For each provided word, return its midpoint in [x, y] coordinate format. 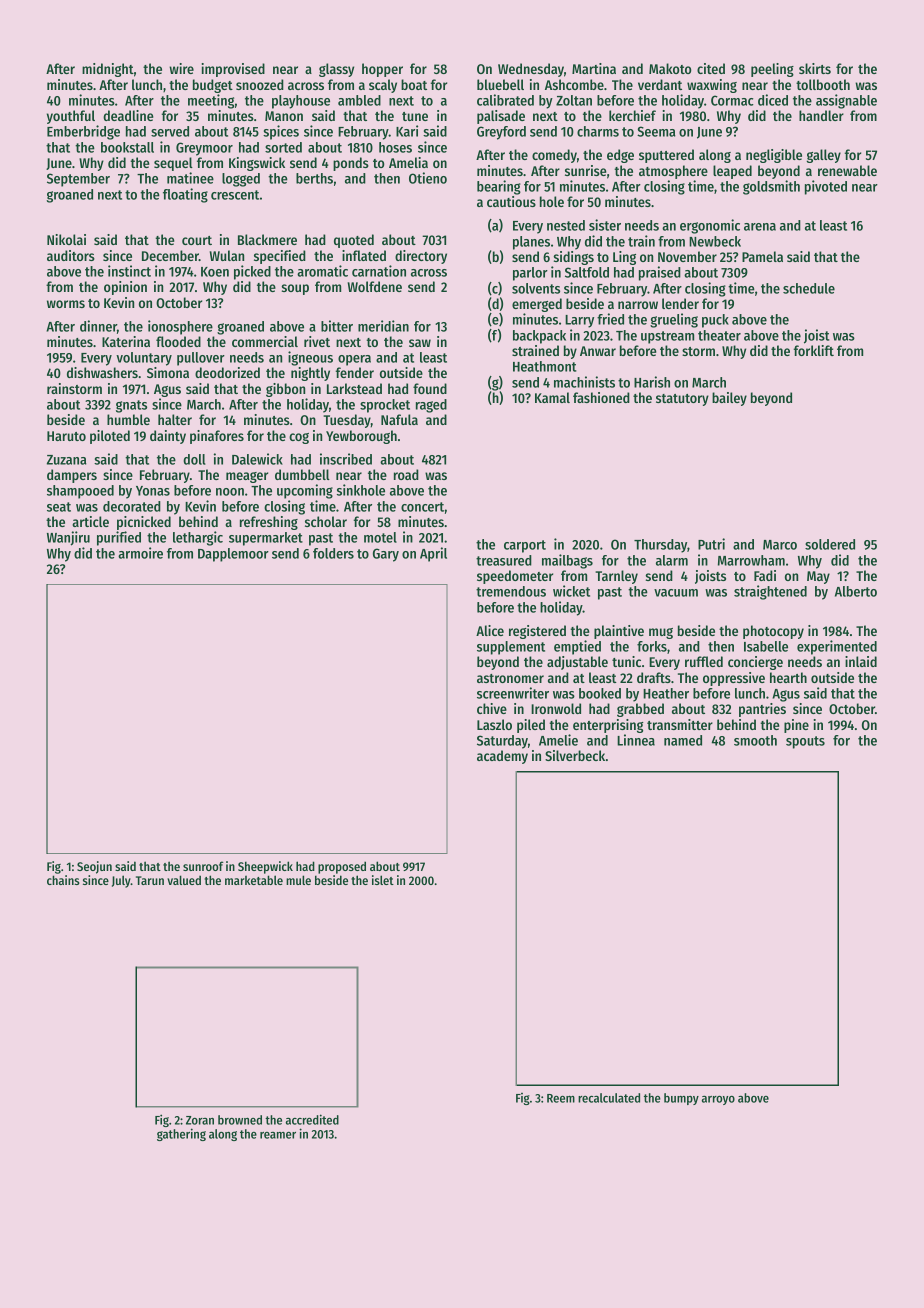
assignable [846, 101]
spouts [805, 742]
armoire [140, 553]
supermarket [266, 539]
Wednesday [531, 70]
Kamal [552, 397]
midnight [108, 70]
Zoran [200, 1120]
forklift [814, 350]
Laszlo [494, 724]
